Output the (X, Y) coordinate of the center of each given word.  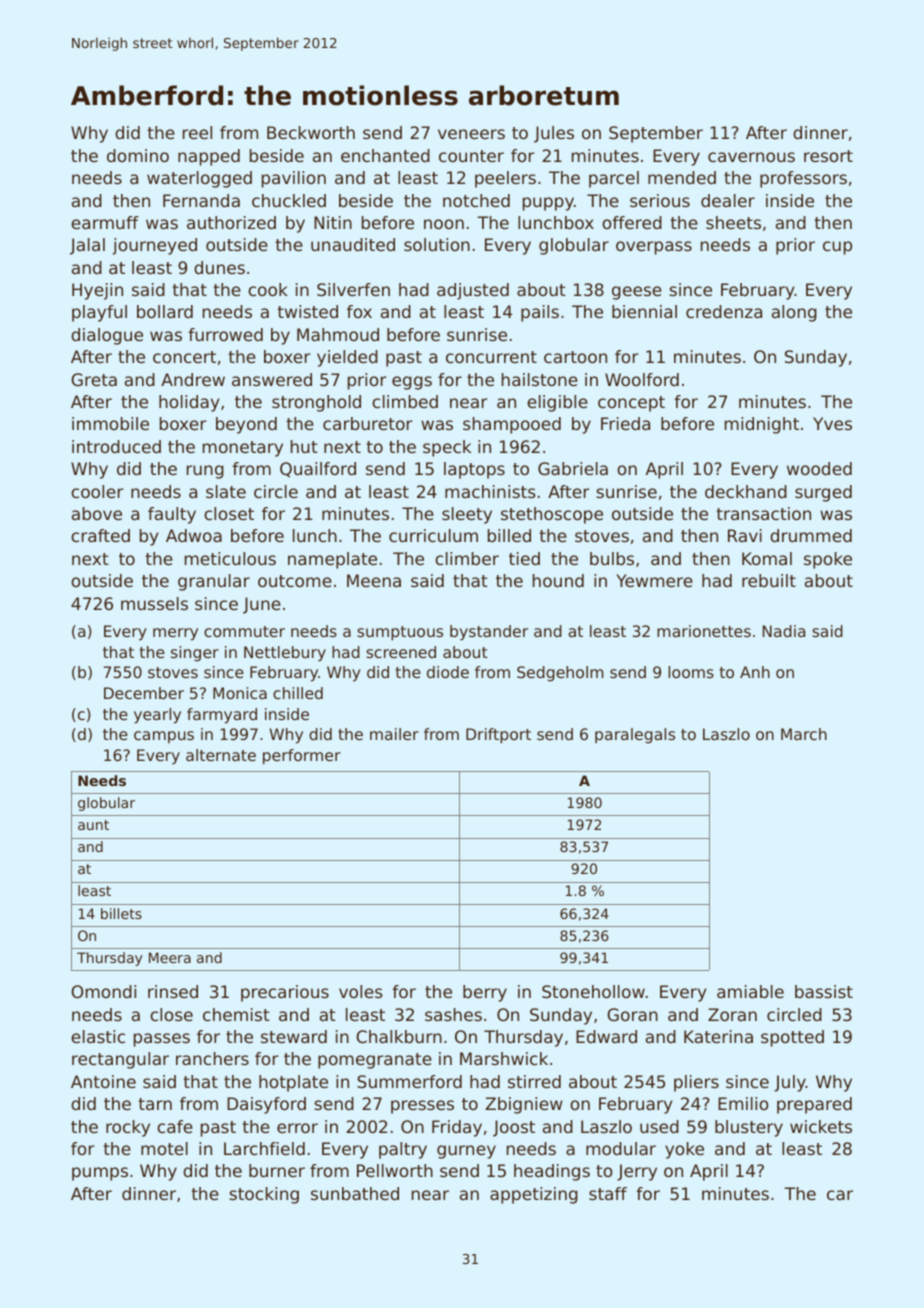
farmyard (222, 716)
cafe (175, 1126)
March (804, 734)
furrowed (225, 334)
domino (138, 155)
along (794, 313)
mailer (394, 734)
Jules (554, 134)
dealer (728, 200)
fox (359, 311)
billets (121, 913)
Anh (755, 672)
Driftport (498, 736)
